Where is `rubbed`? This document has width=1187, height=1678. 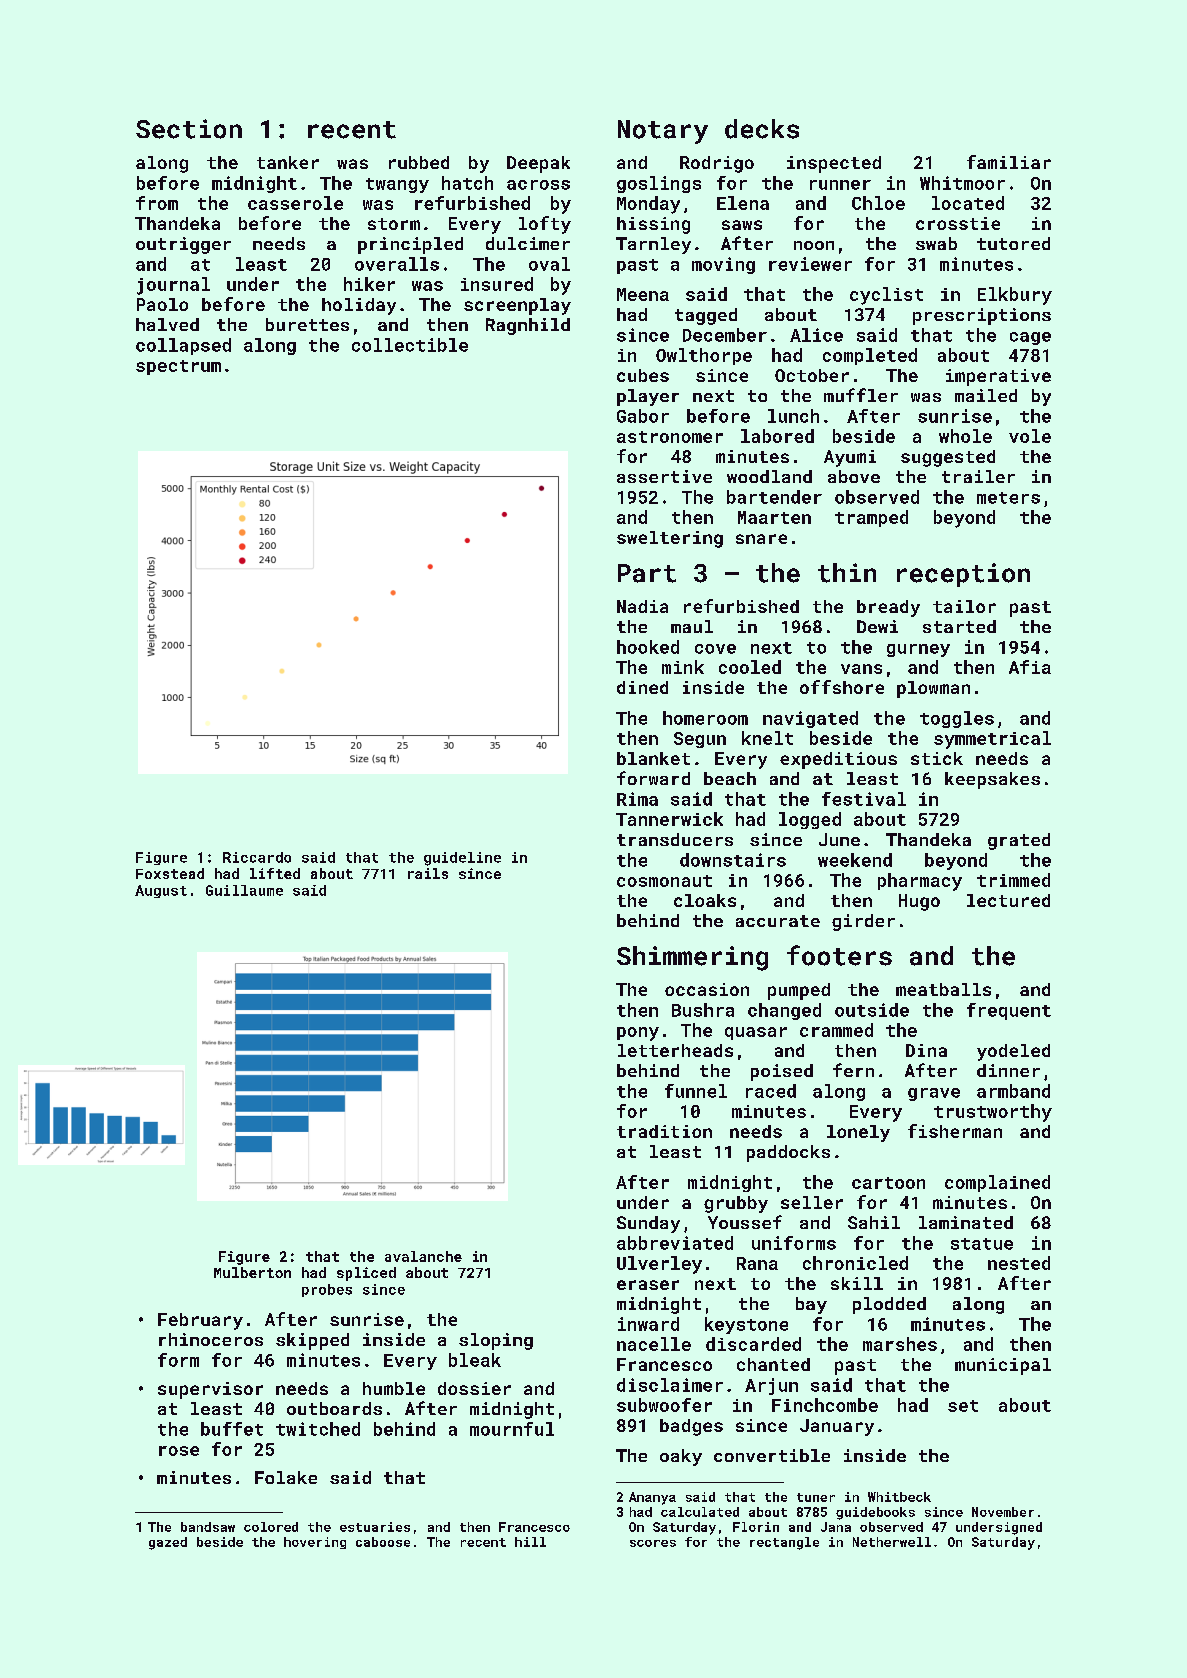 rubbed is located at coordinates (419, 162).
